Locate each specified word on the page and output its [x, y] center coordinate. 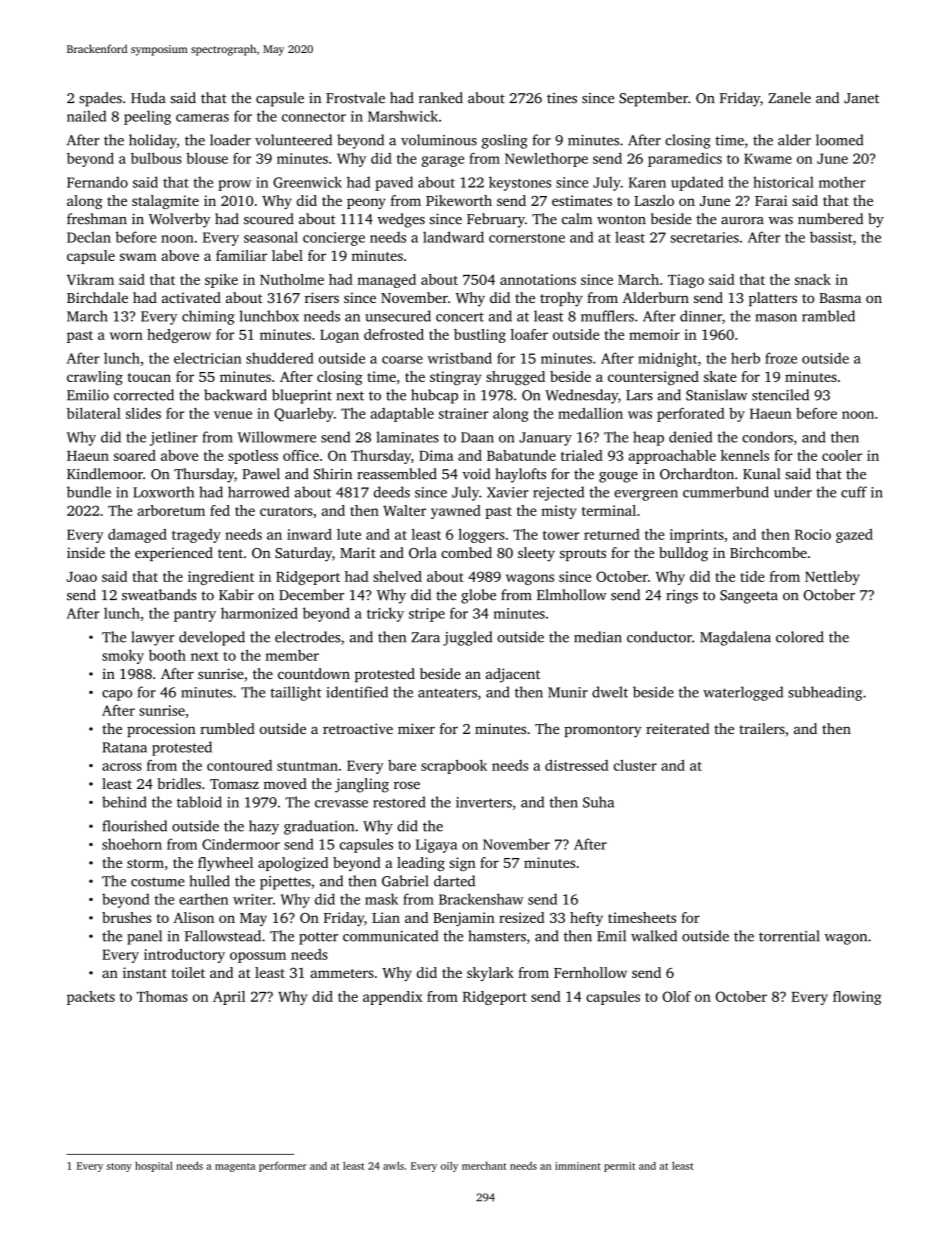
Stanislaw [717, 395]
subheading [825, 693]
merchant [484, 1166]
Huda [148, 98]
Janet [861, 98]
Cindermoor [241, 844]
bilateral [94, 413]
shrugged [515, 378]
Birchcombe [768, 552]
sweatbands [159, 595]
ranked [441, 98]
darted [454, 881]
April [229, 998]
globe [478, 596]
